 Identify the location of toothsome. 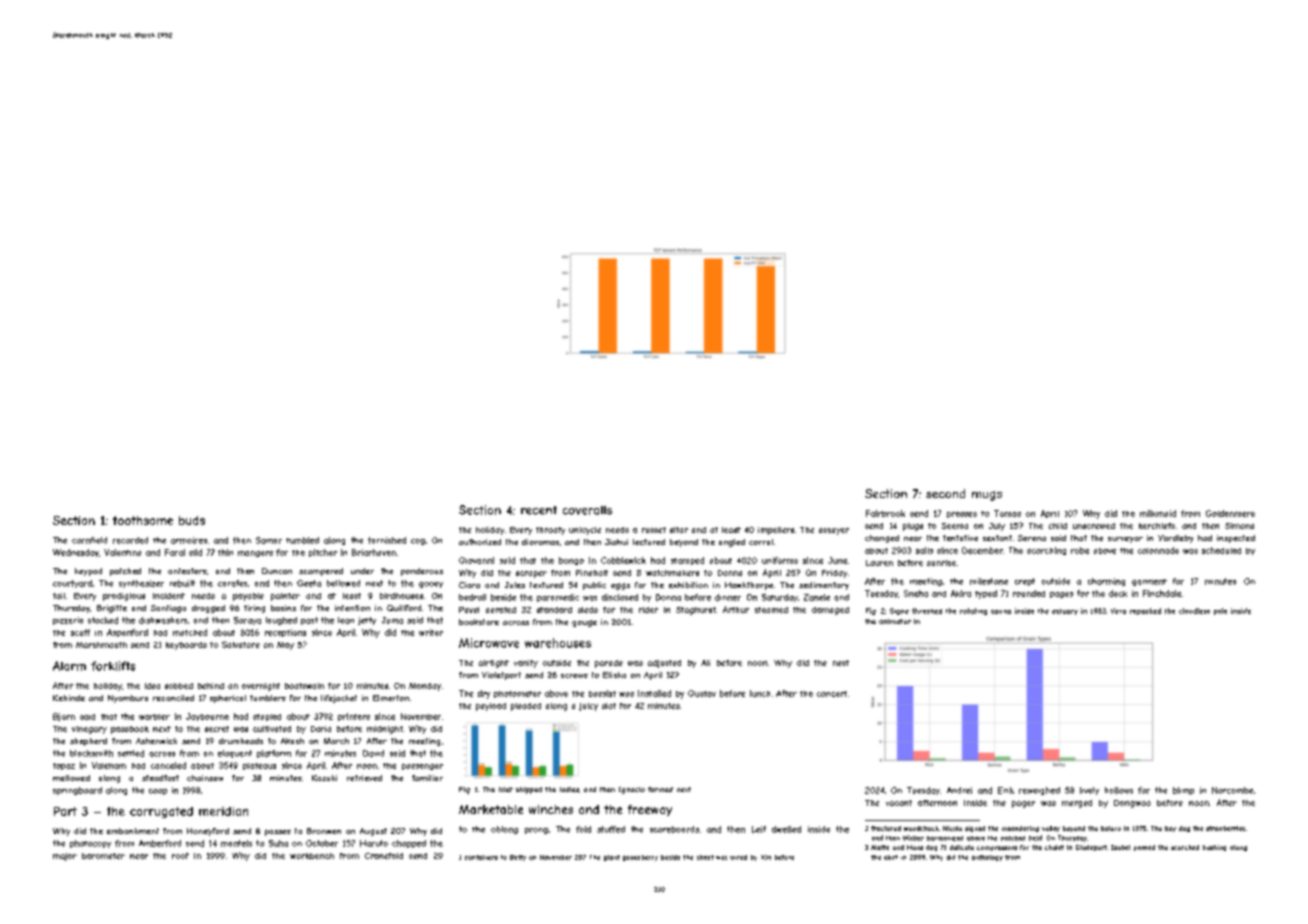
(143, 520).
